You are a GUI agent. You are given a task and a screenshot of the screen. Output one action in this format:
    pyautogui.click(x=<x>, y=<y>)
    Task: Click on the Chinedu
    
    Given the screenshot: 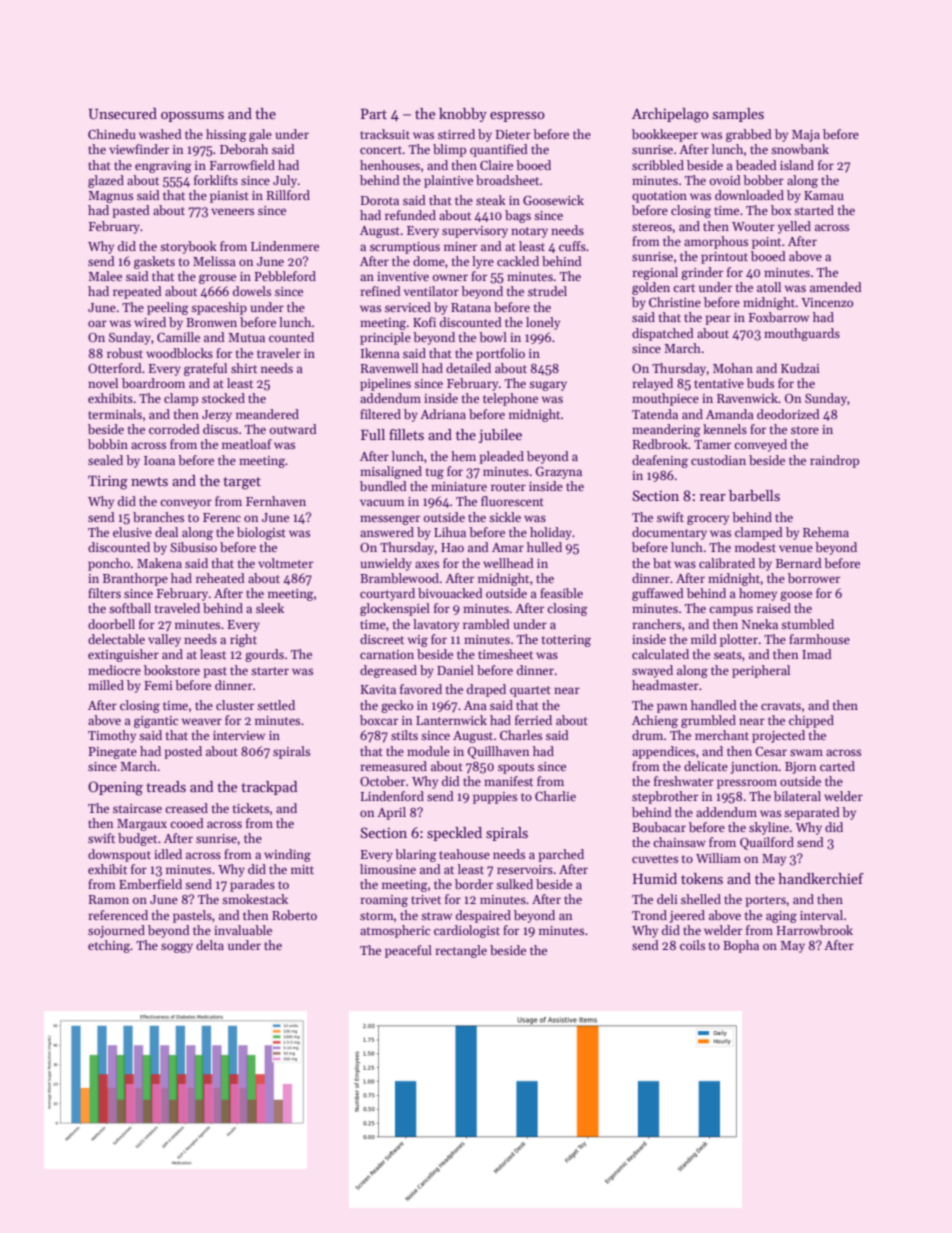 What is the action you would take?
    pyautogui.click(x=112, y=134)
